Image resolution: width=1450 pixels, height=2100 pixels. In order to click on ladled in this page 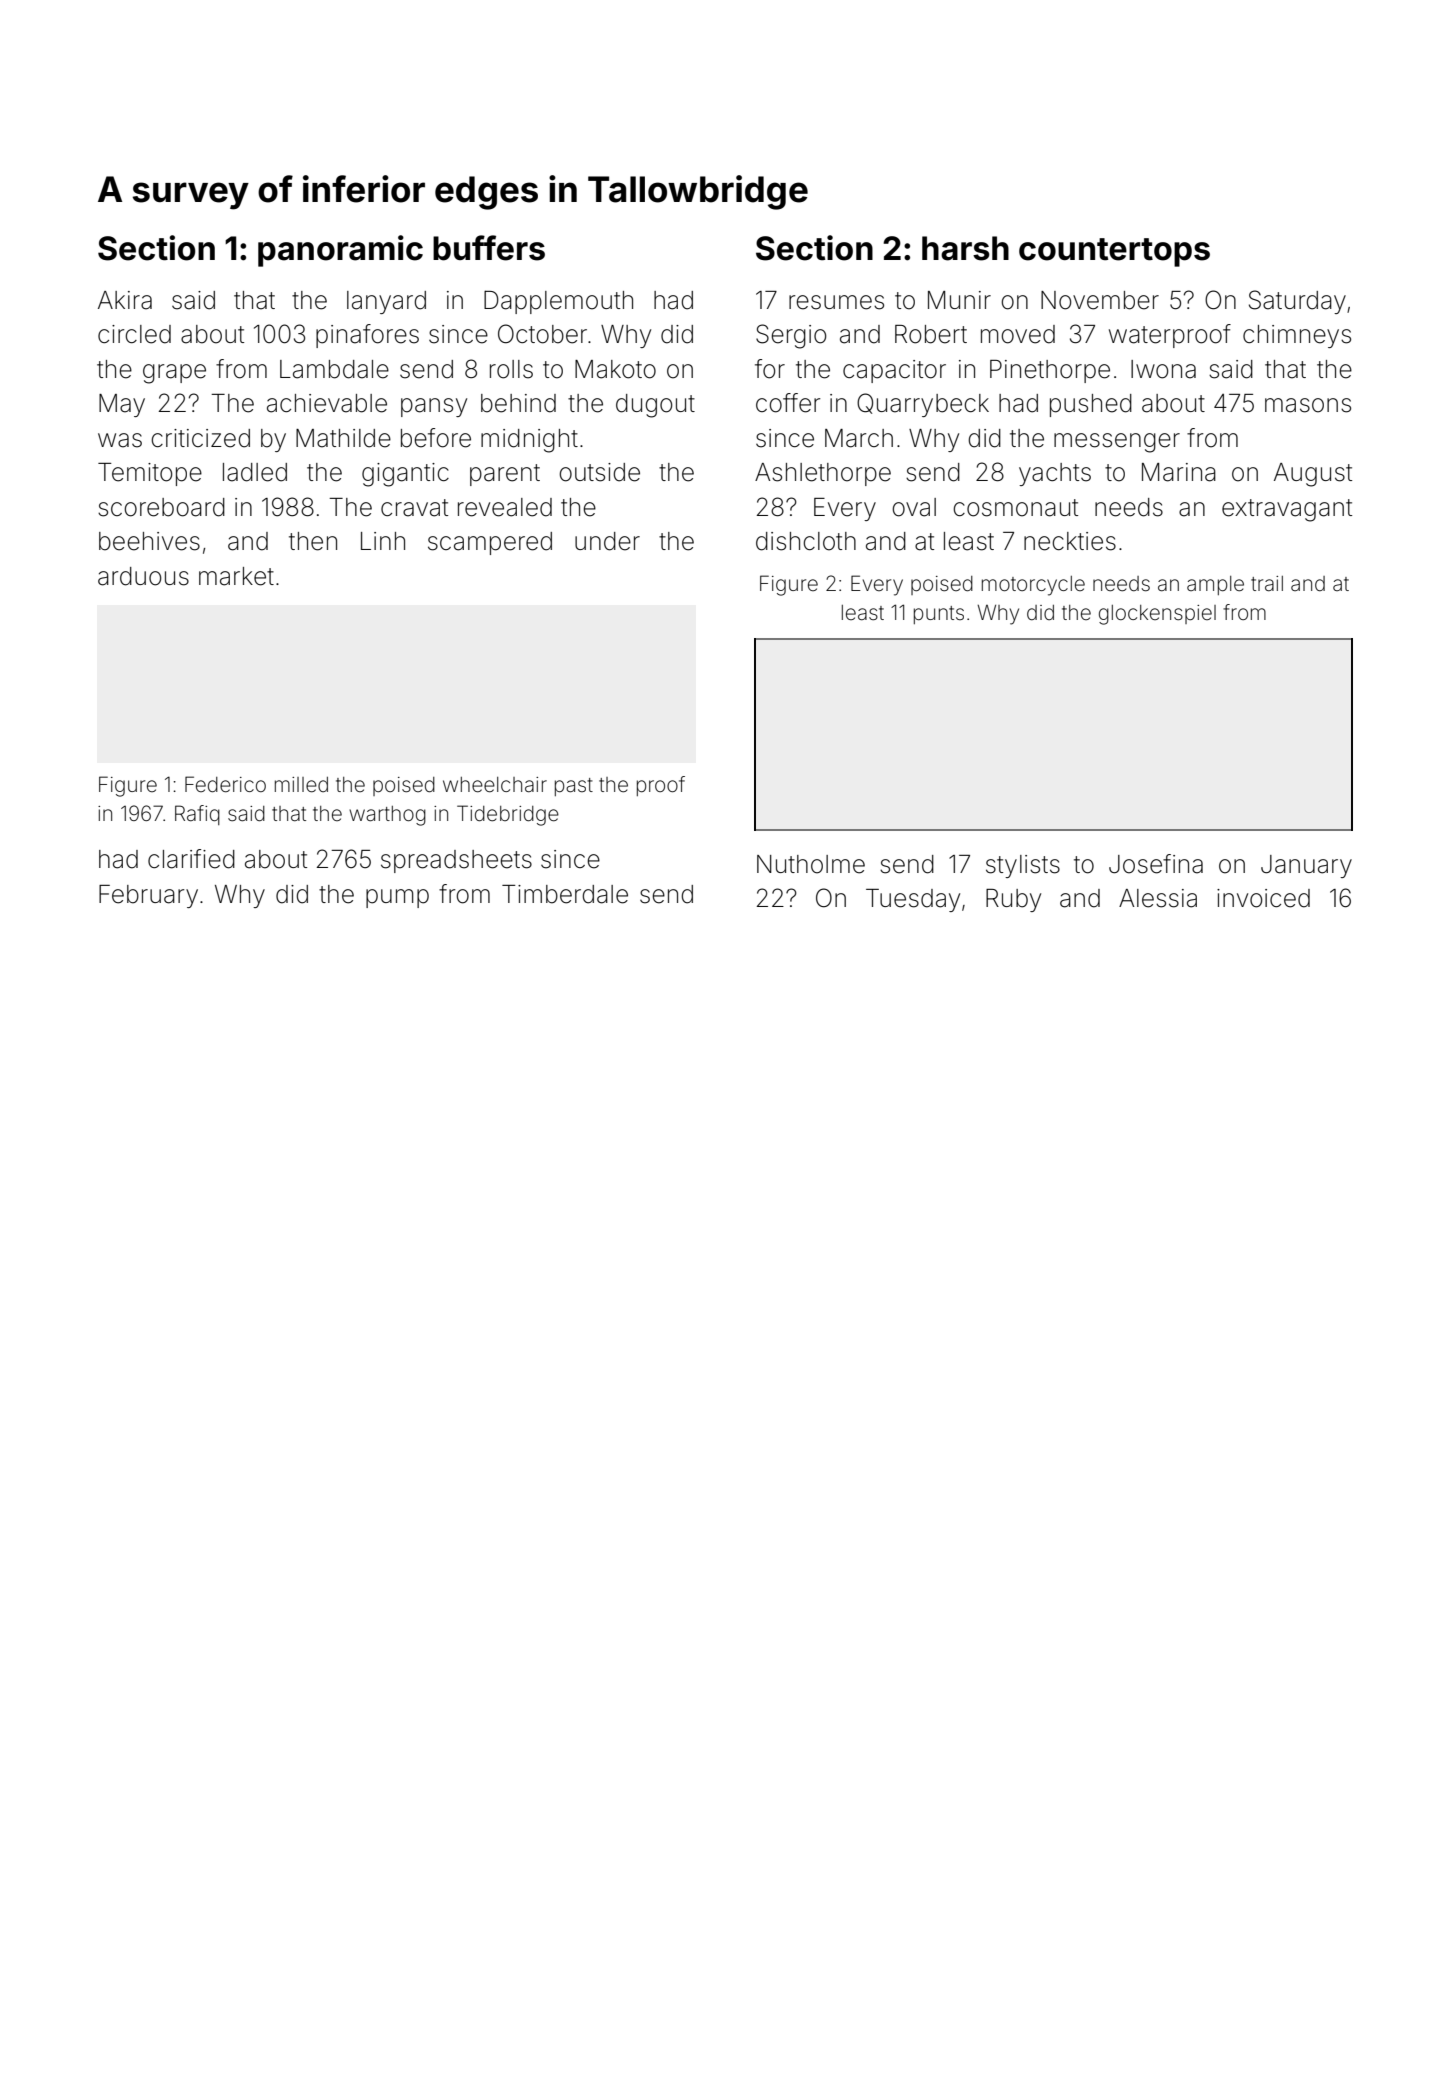, I will do `click(255, 472)`.
